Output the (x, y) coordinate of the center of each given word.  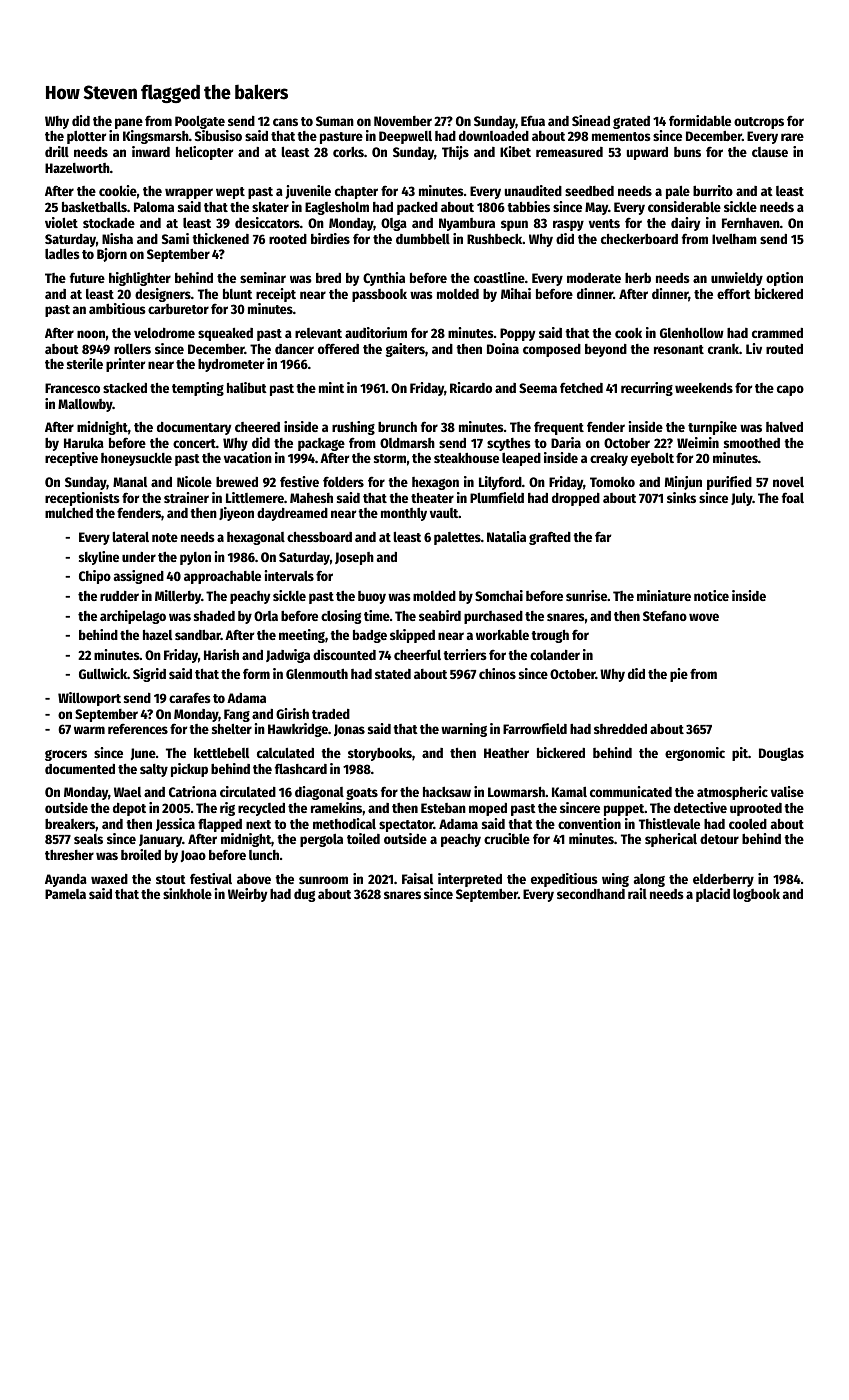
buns (687, 152)
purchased (493, 617)
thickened (220, 238)
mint (331, 387)
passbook (379, 295)
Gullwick (103, 673)
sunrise (587, 595)
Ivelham (734, 239)
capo (790, 390)
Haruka (84, 443)
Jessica (175, 824)
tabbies (528, 206)
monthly (404, 514)
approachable (222, 577)
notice (711, 595)
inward (151, 151)
